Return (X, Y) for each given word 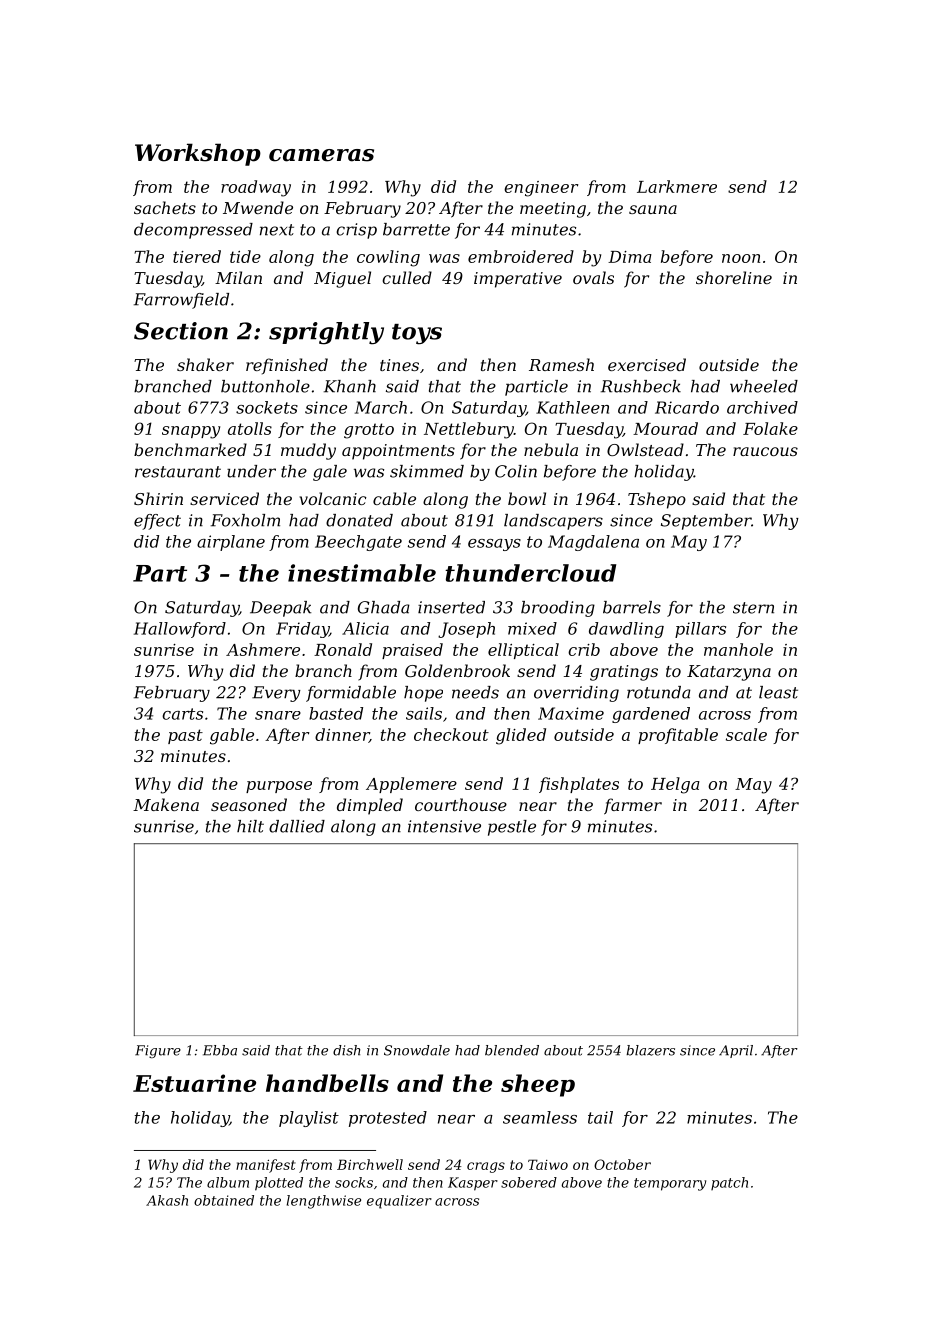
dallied (297, 826)
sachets (165, 207)
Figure (158, 1051)
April (736, 1051)
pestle (512, 828)
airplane (231, 543)
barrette (416, 229)
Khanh (350, 386)
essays (494, 545)
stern (753, 608)
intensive (444, 826)
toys (417, 334)
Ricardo (687, 407)
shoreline (734, 277)
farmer (633, 806)
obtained (224, 1200)
